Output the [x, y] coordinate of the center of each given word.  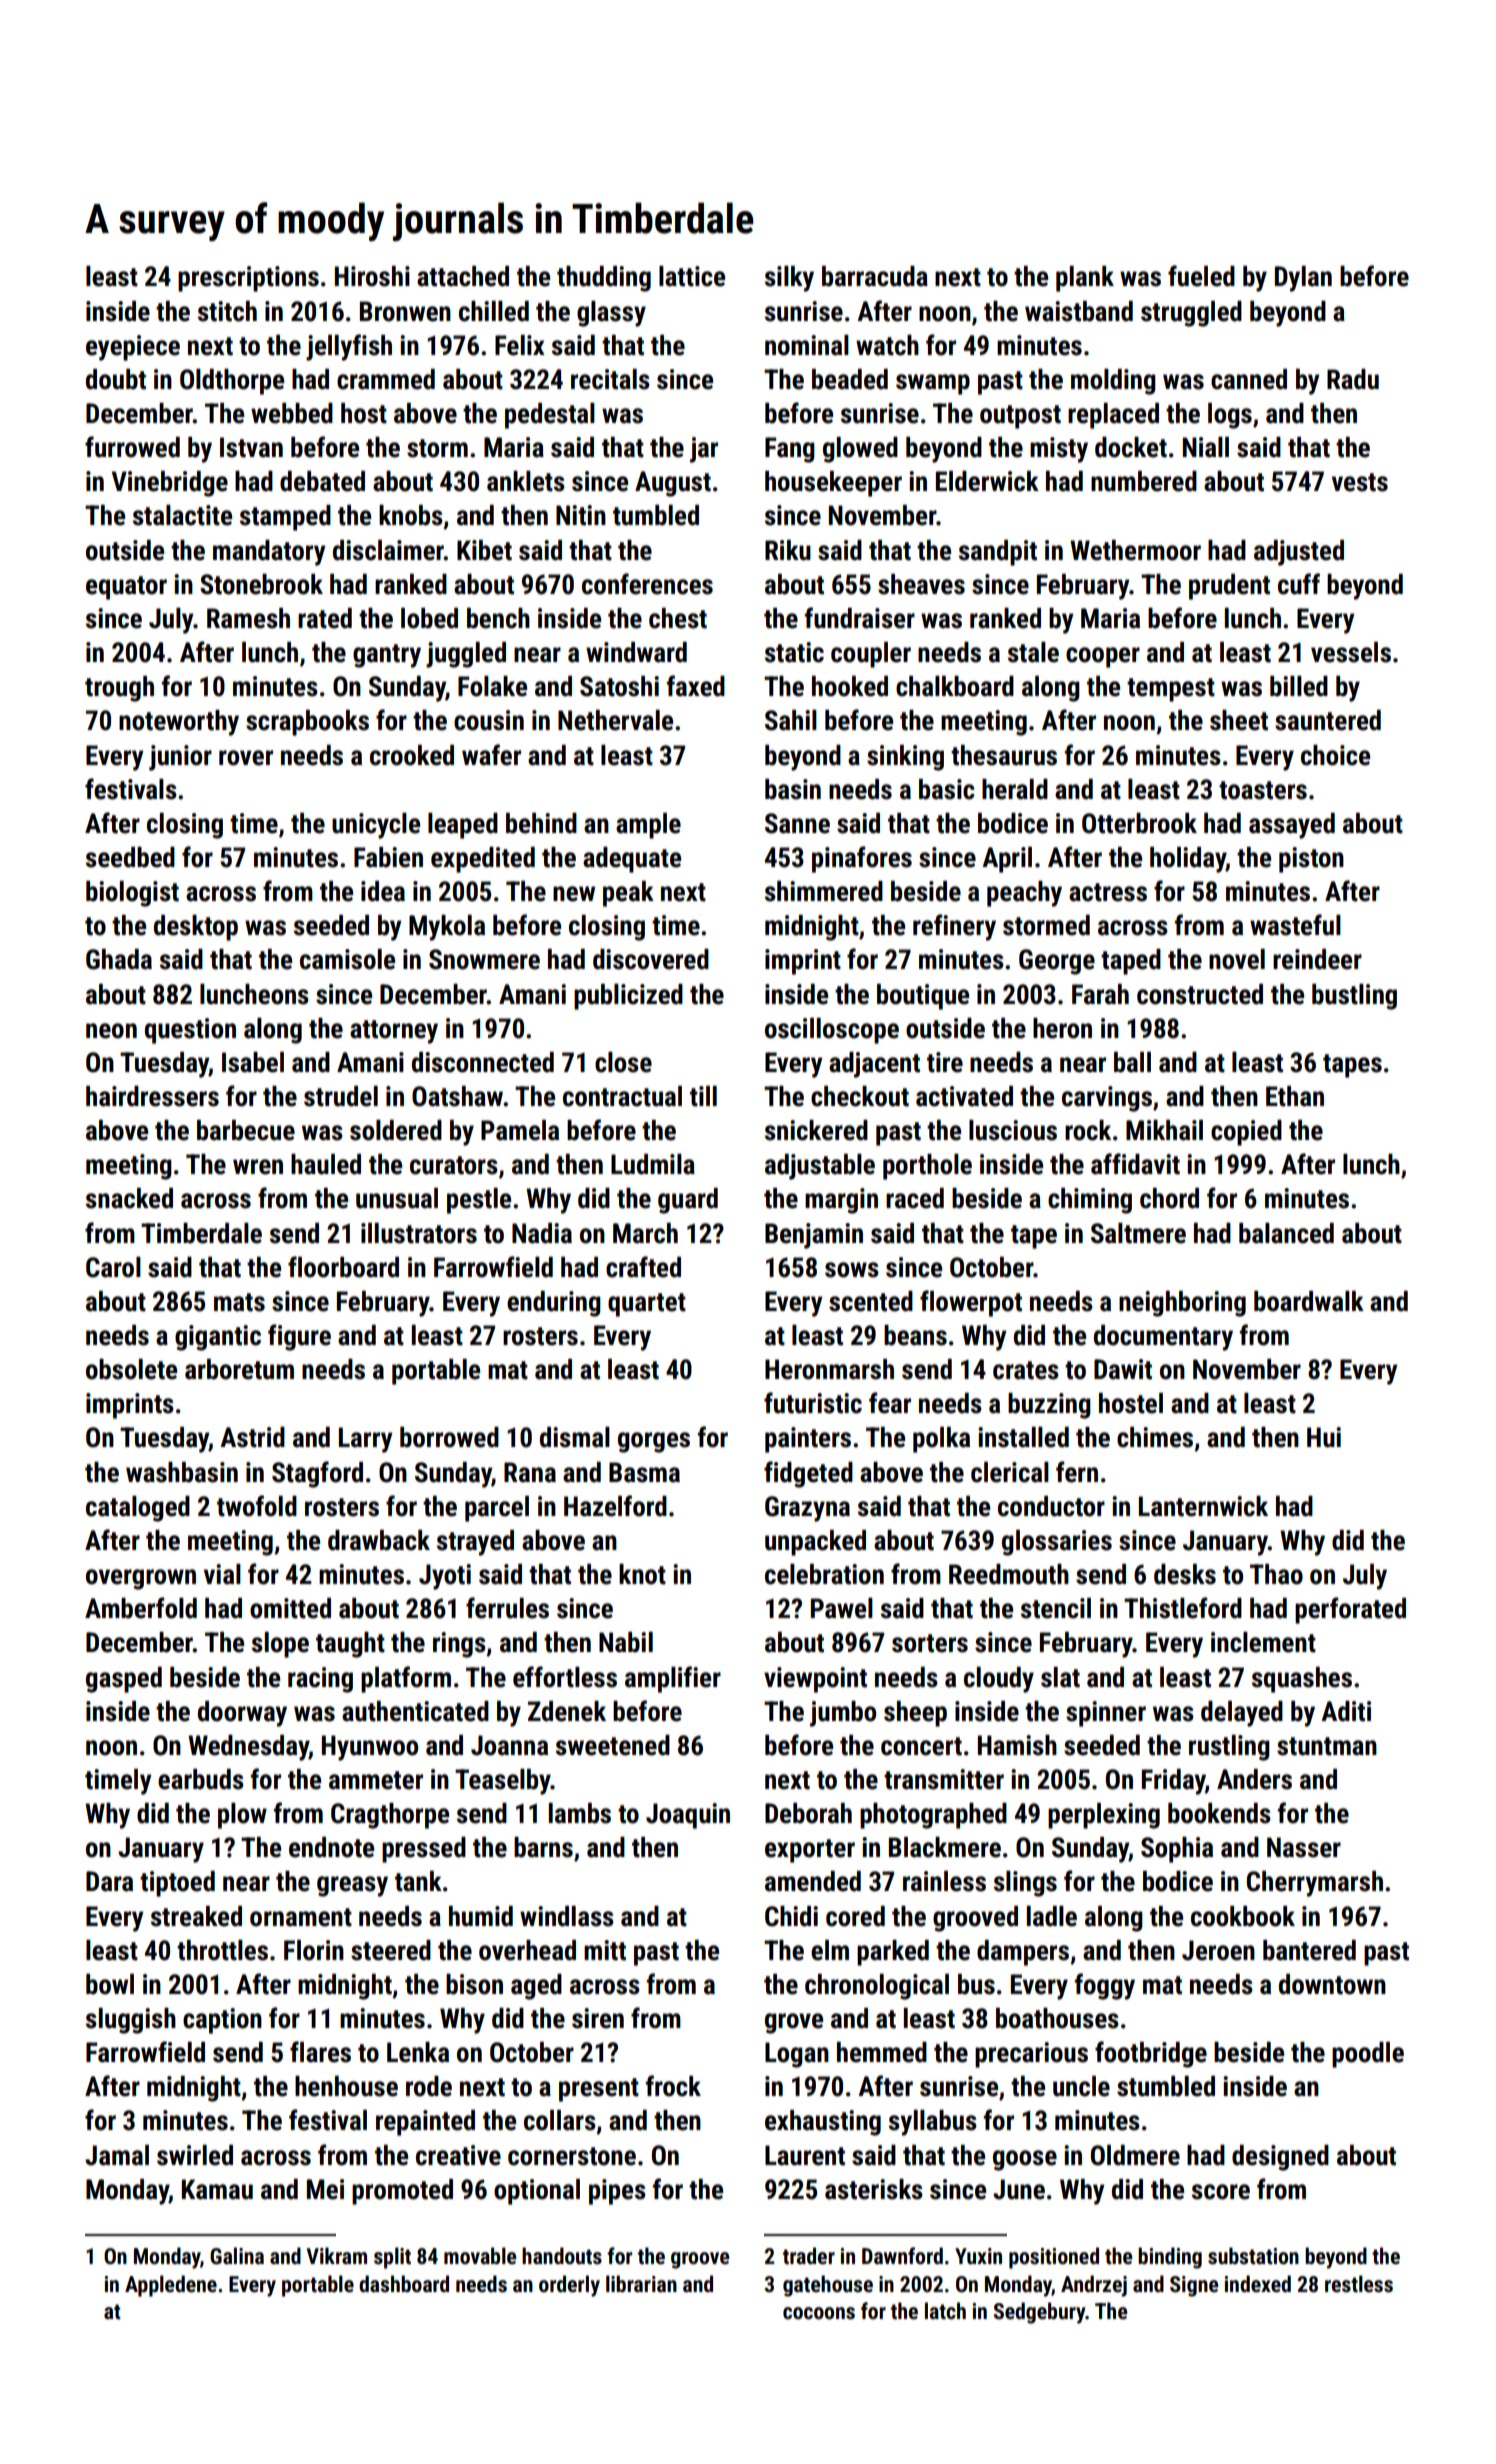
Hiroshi [372, 276]
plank [1085, 279]
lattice [692, 276]
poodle [1368, 2055]
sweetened [613, 1745]
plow [242, 1816]
